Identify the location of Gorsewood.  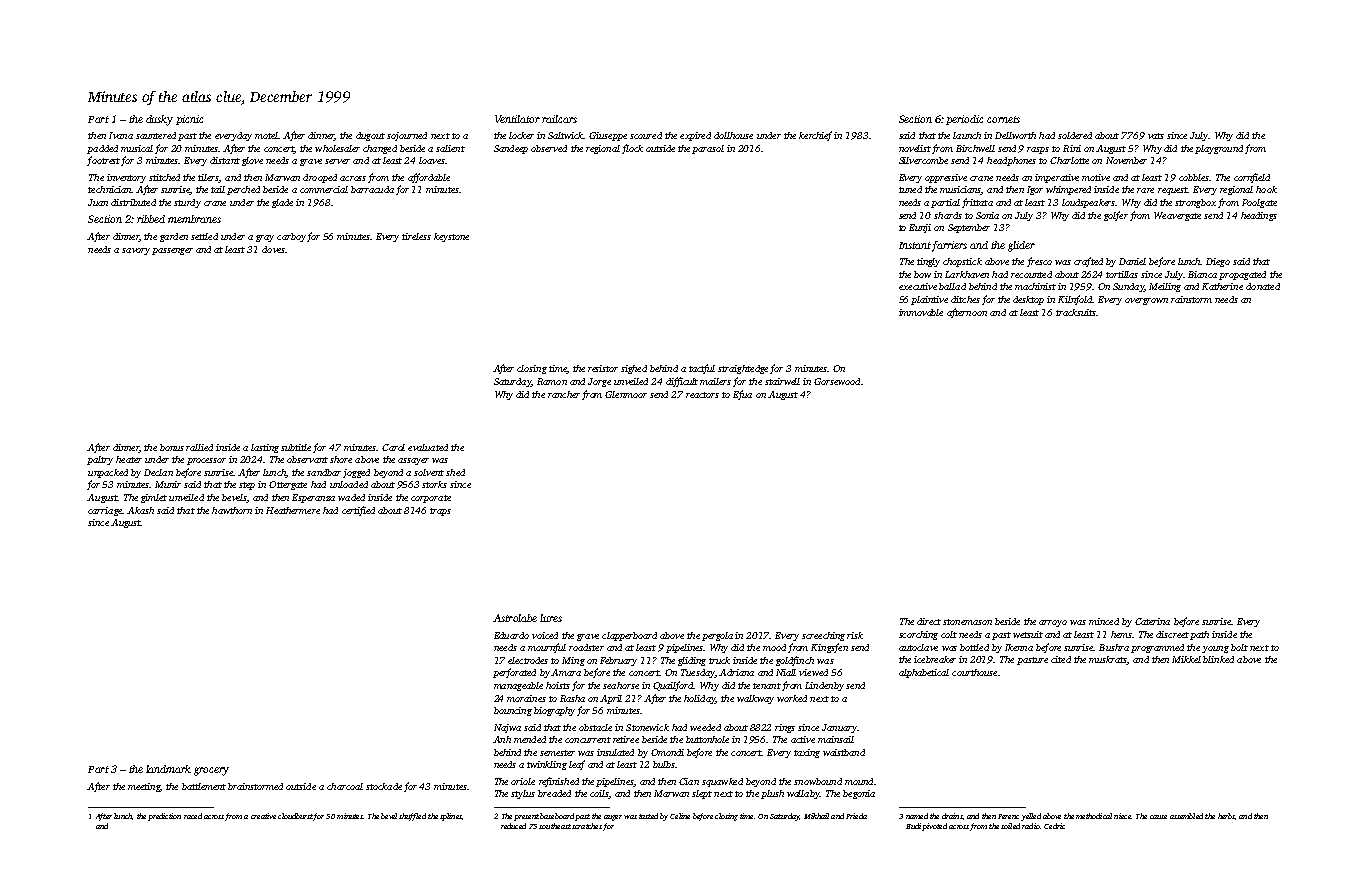
(837, 381).
